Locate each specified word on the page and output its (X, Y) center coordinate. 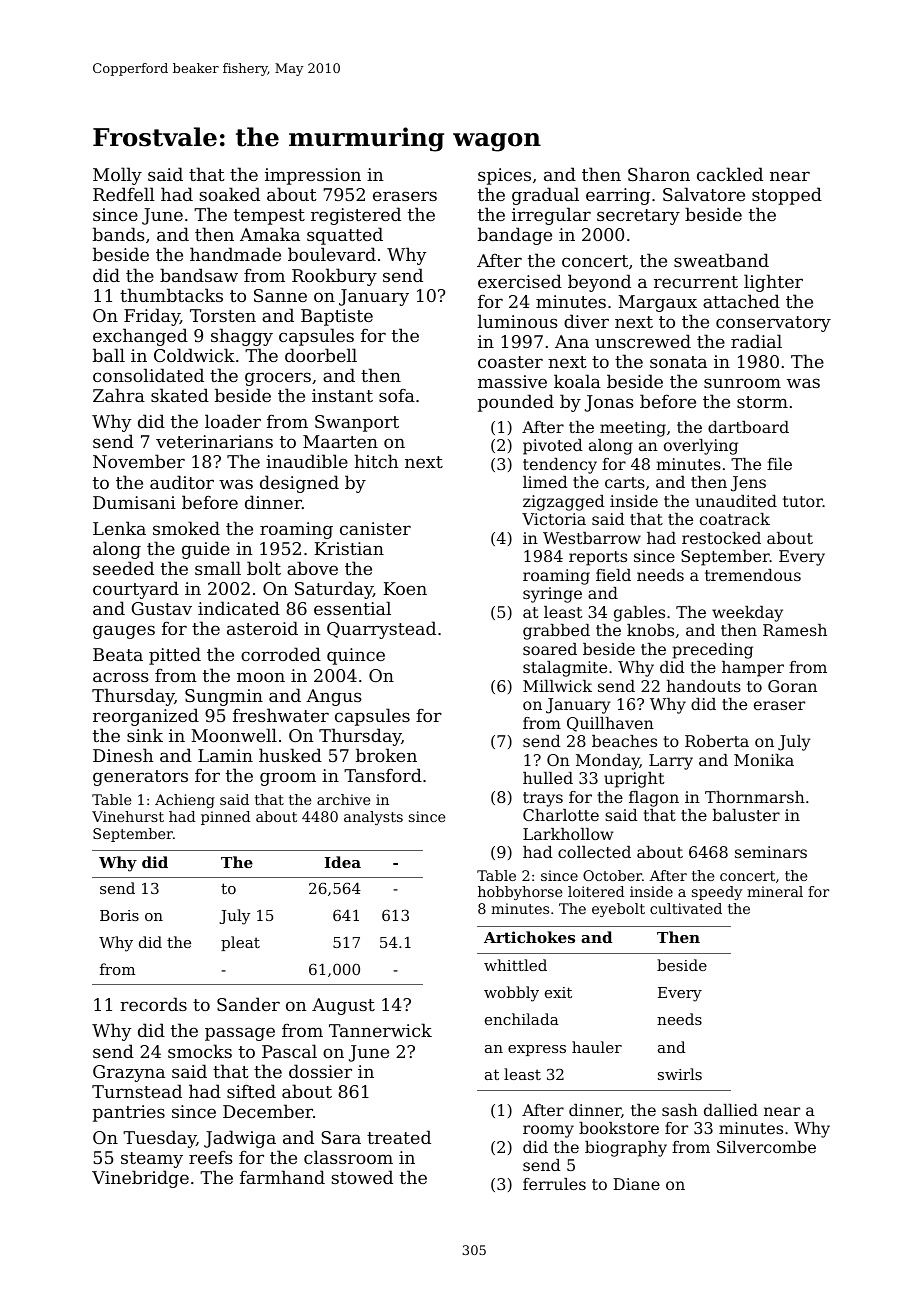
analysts (373, 818)
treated (399, 1137)
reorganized (146, 717)
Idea (342, 862)
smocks (200, 1051)
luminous (518, 321)
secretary (638, 217)
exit (558, 992)
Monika (764, 760)
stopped (787, 196)
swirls (680, 1074)
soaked (229, 194)
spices (504, 176)
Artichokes (529, 937)
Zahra (119, 395)
